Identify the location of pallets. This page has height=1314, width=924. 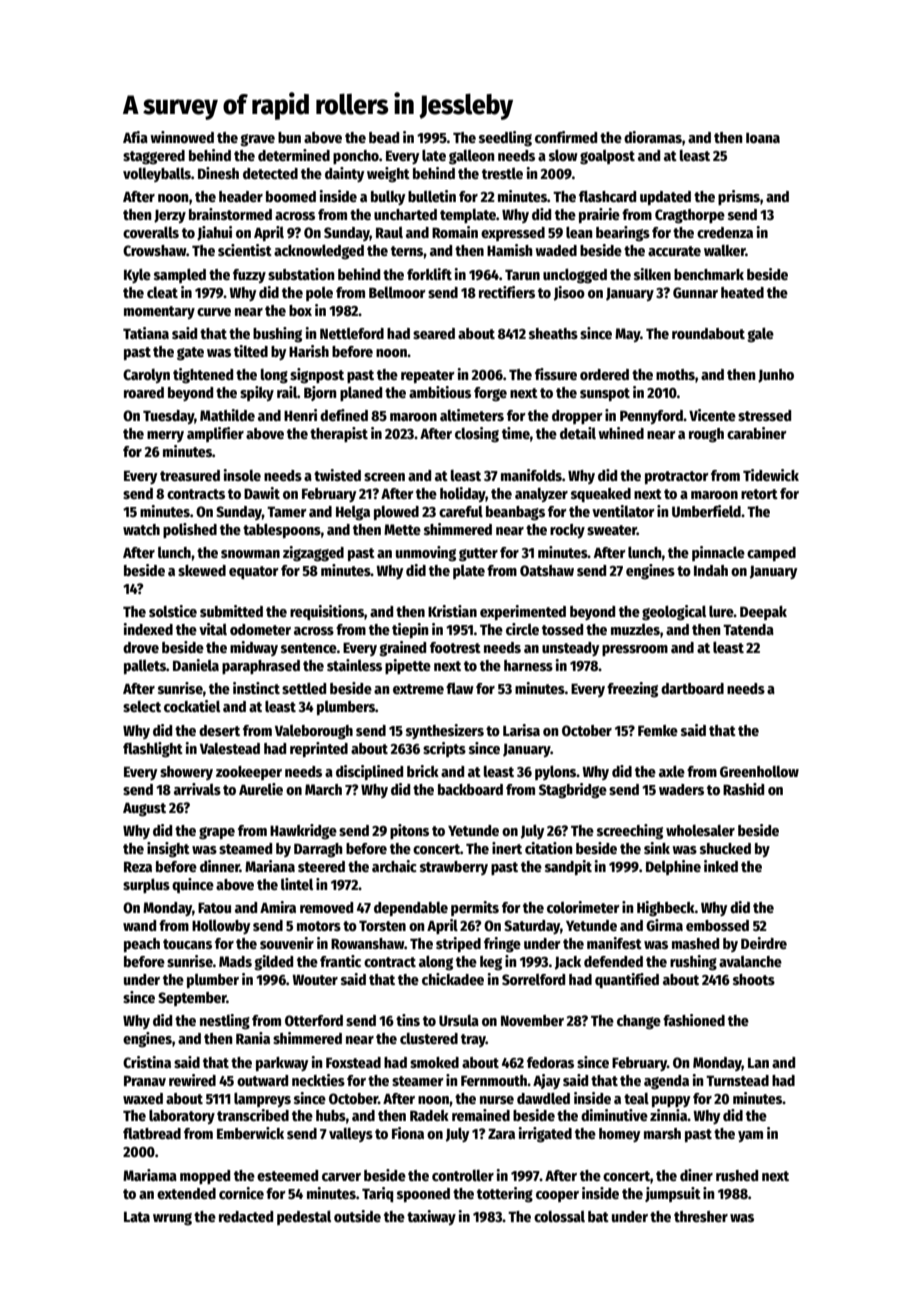
(145, 667).
